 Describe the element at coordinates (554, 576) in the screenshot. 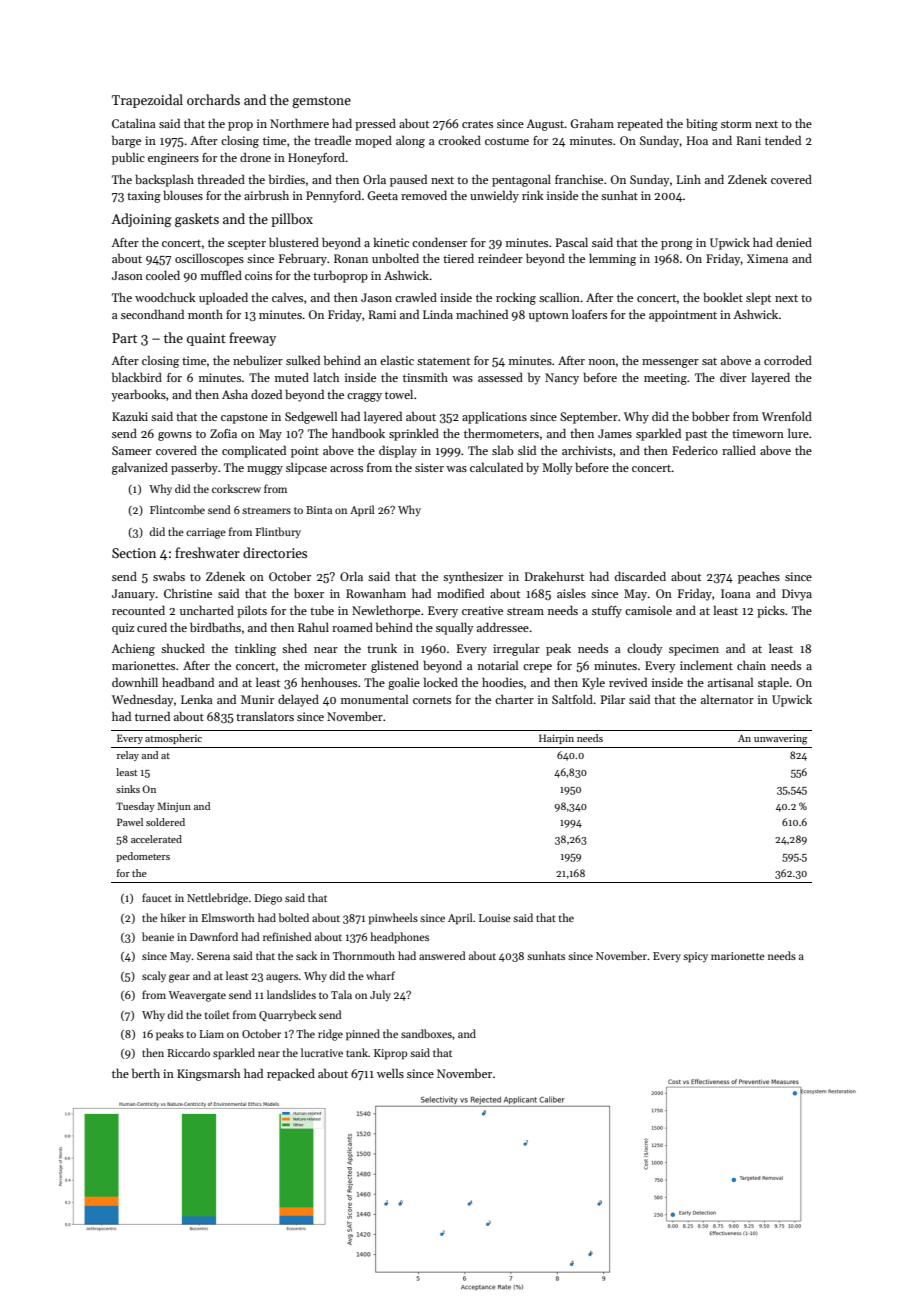

I see `Drakehurst` at that location.
